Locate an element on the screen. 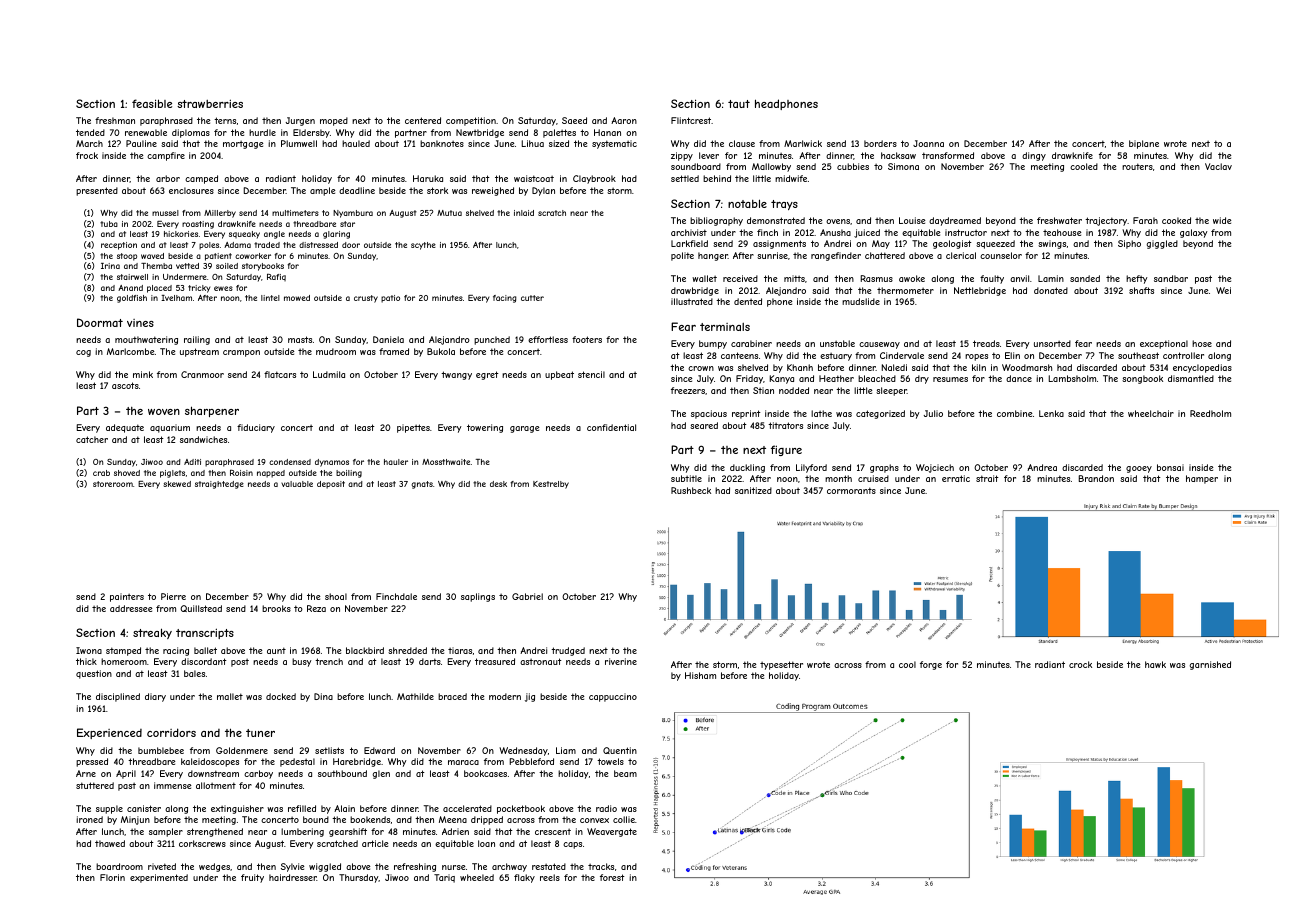 The width and height of the screenshot is (1308, 924). daydreamed is located at coordinates (955, 221).
